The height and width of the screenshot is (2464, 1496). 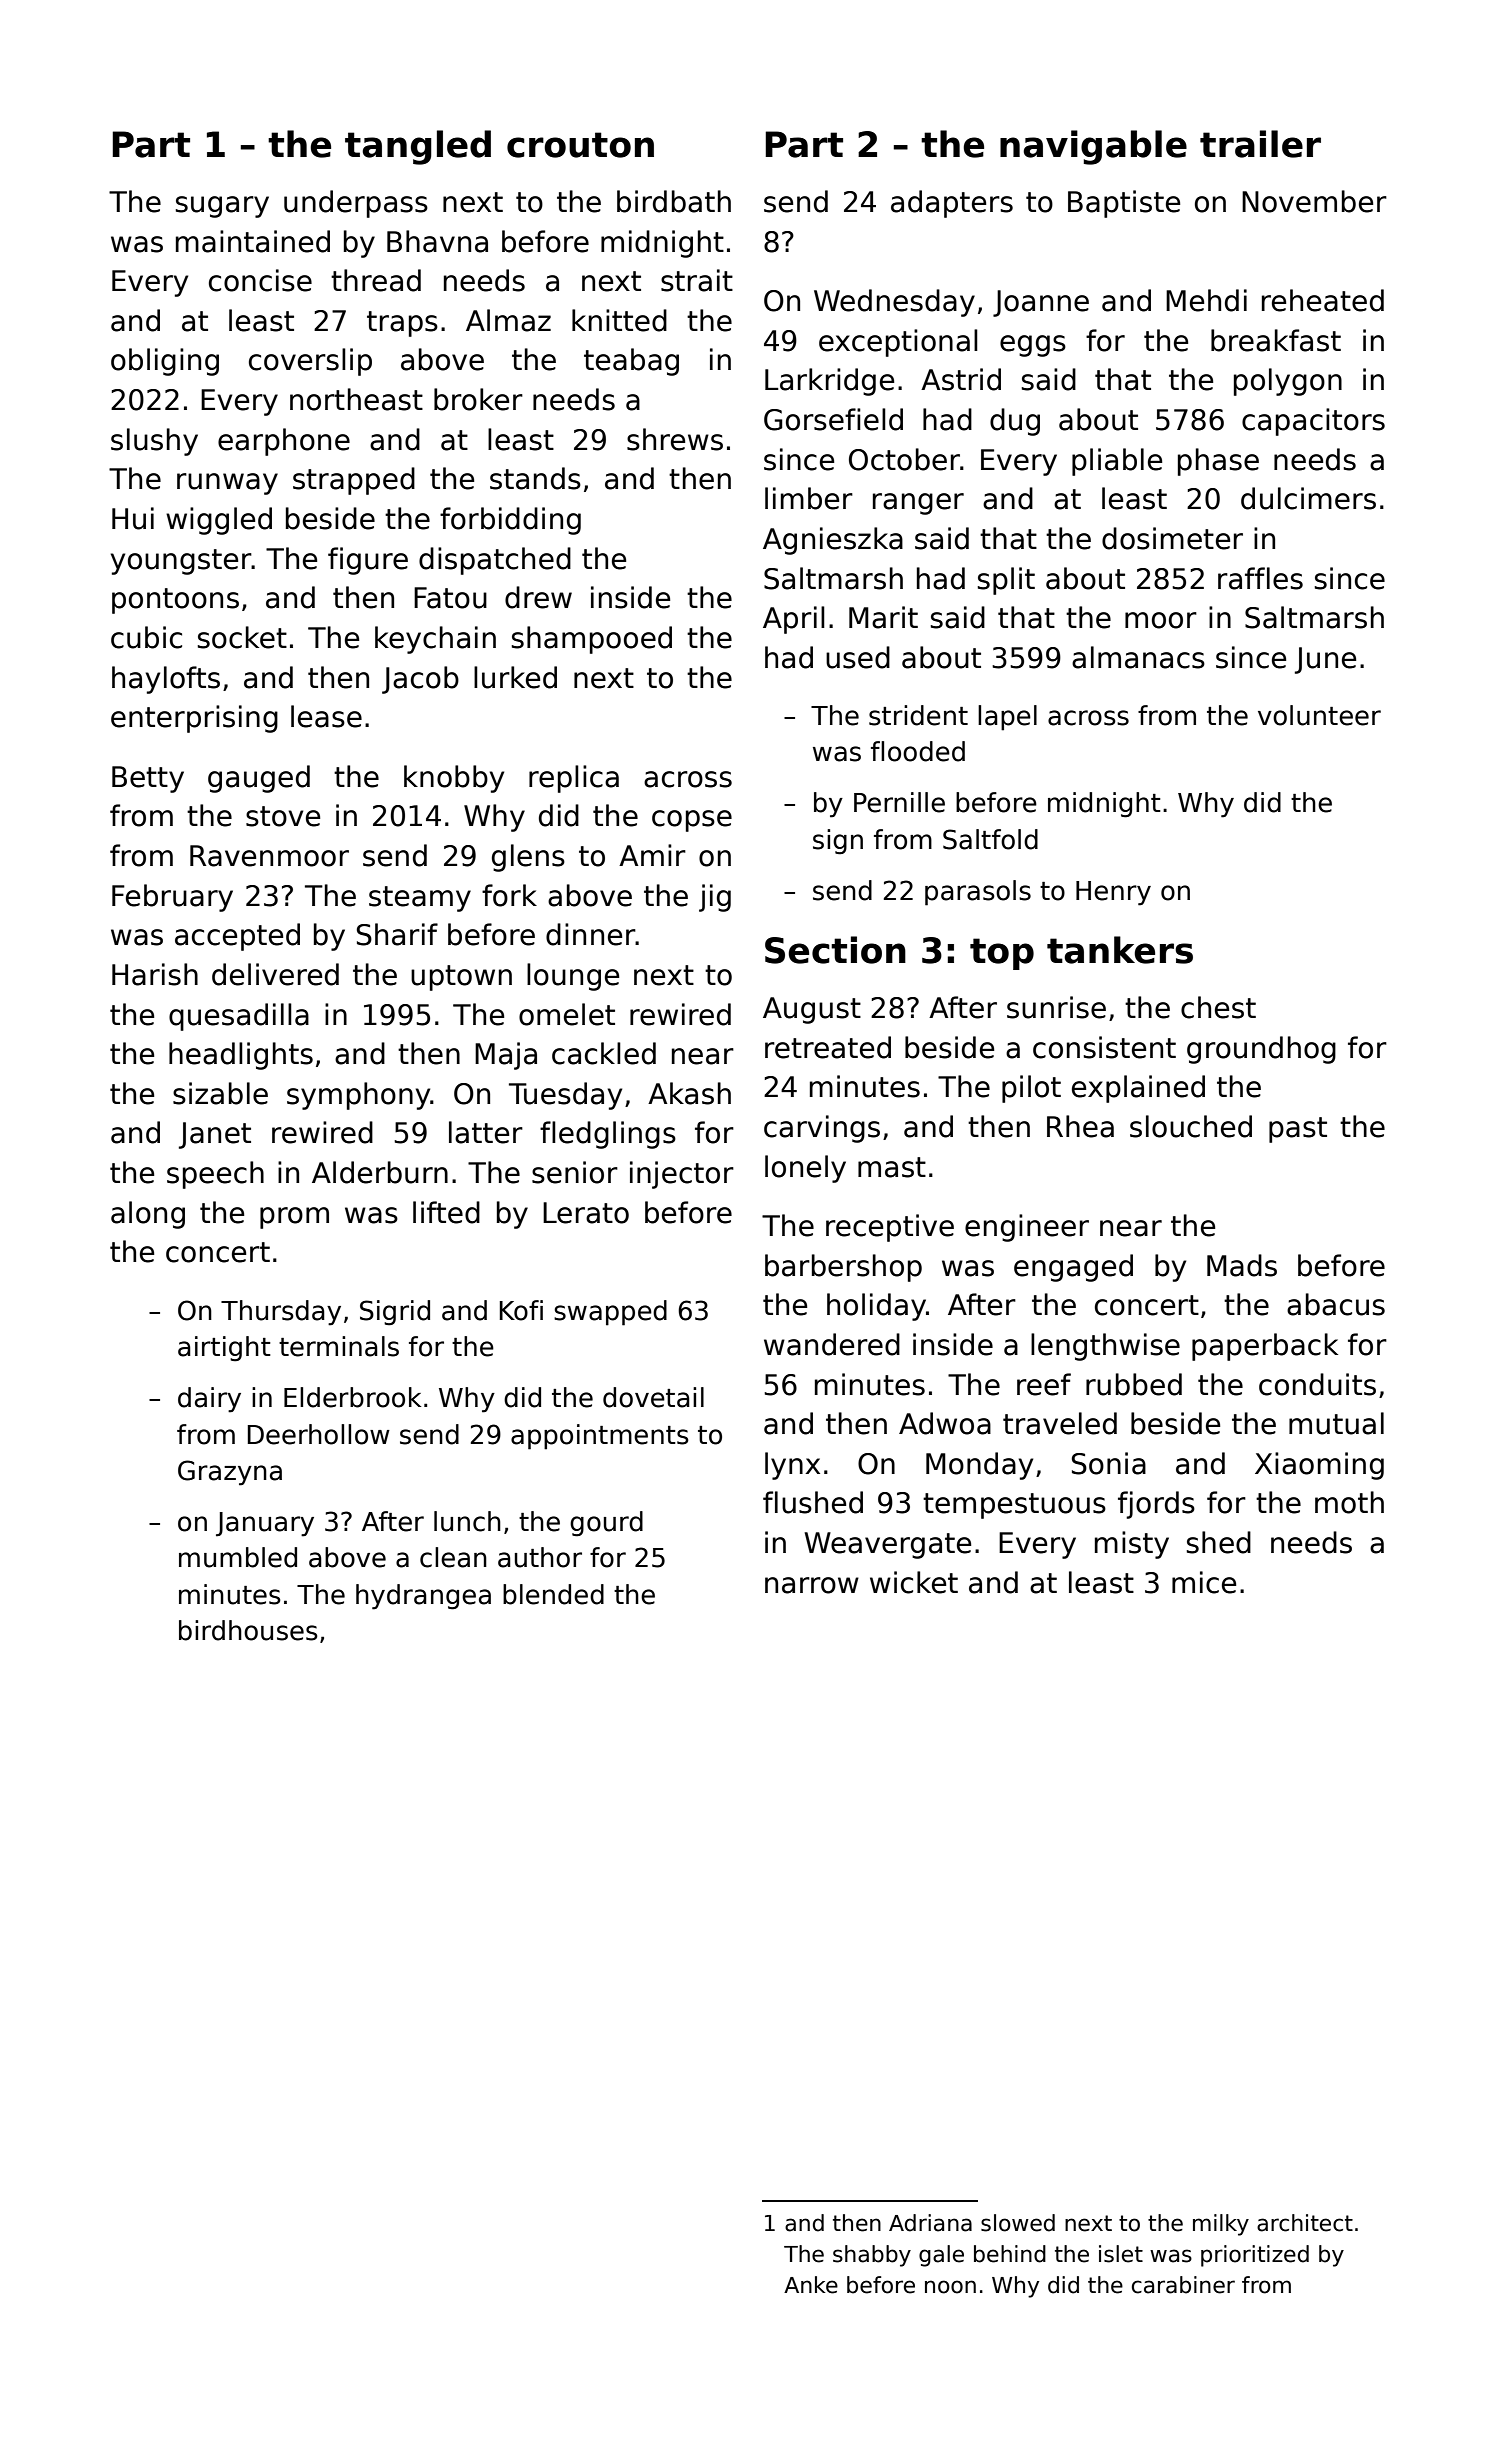 What do you see at coordinates (1204, 1582) in the screenshot?
I see `mice` at bounding box center [1204, 1582].
